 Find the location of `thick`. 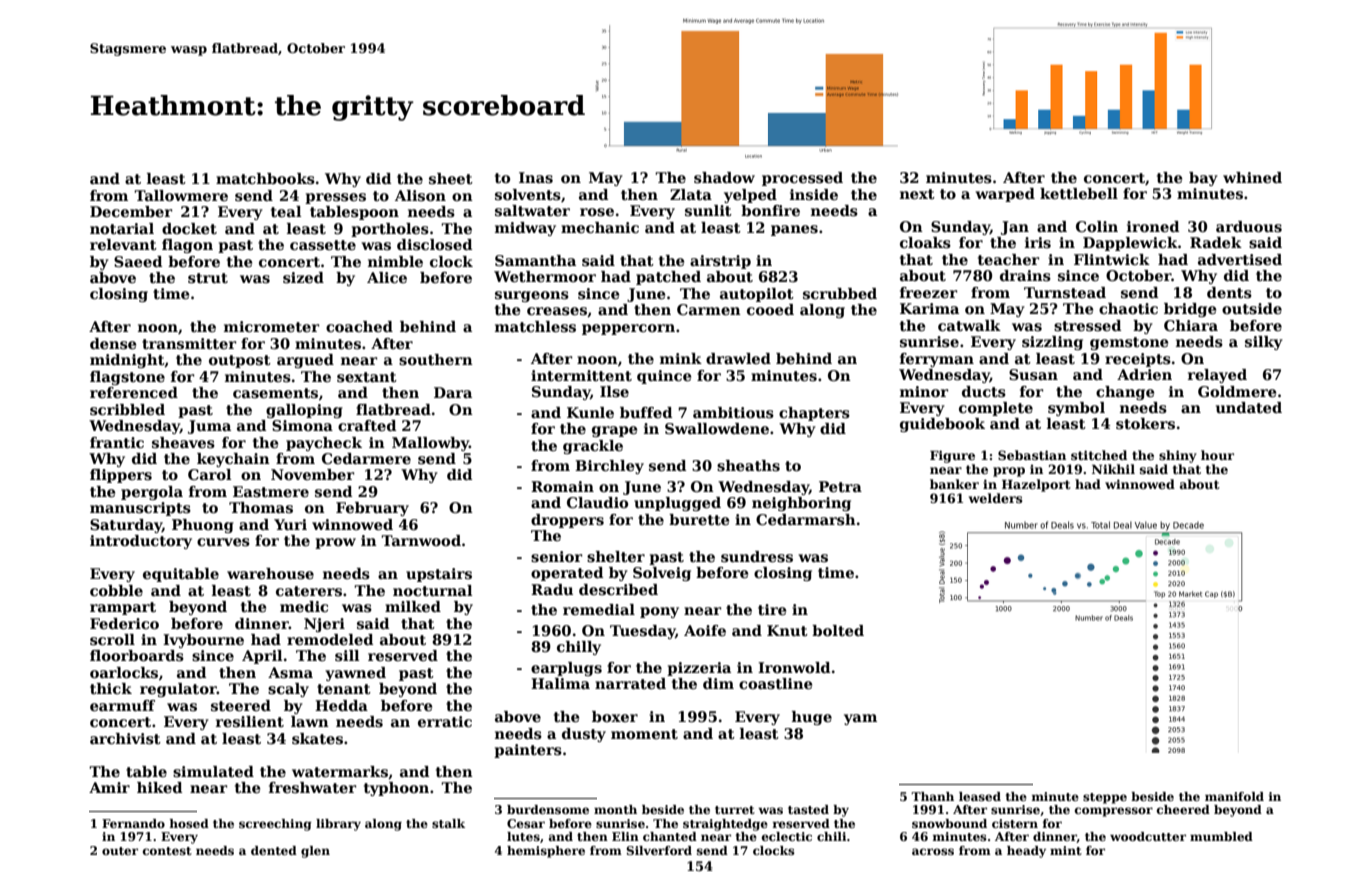

thick is located at coordinates (111, 688).
